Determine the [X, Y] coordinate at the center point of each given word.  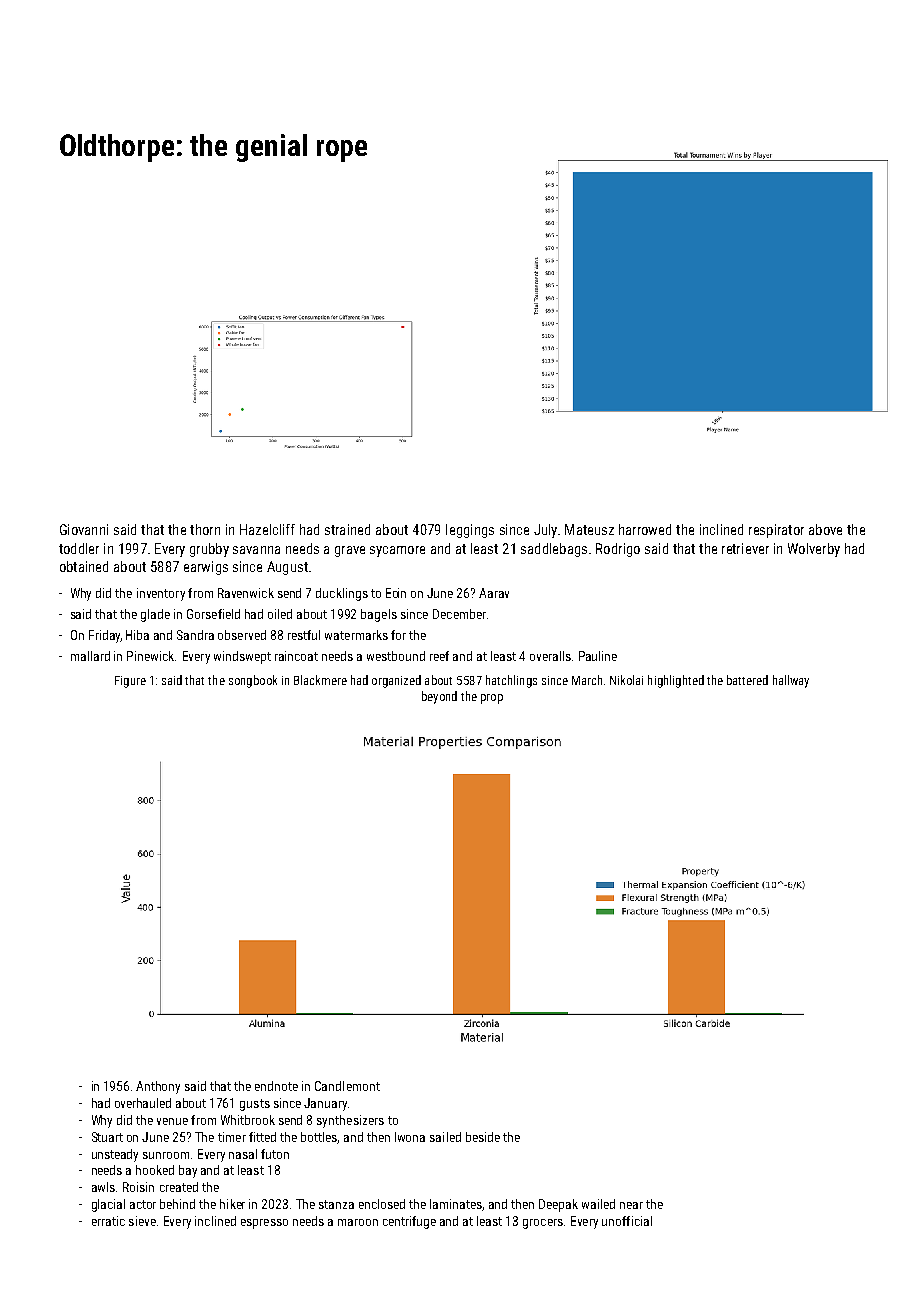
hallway [791, 681]
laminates [456, 1205]
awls [103, 1187]
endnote [276, 1086]
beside [483, 1137]
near [631, 1205]
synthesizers [350, 1121]
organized [396, 681]
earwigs [206, 568]
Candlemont [347, 1086]
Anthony [158, 1087]
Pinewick [150, 656]
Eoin [396, 593]
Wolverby [814, 550]
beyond [439, 697]
